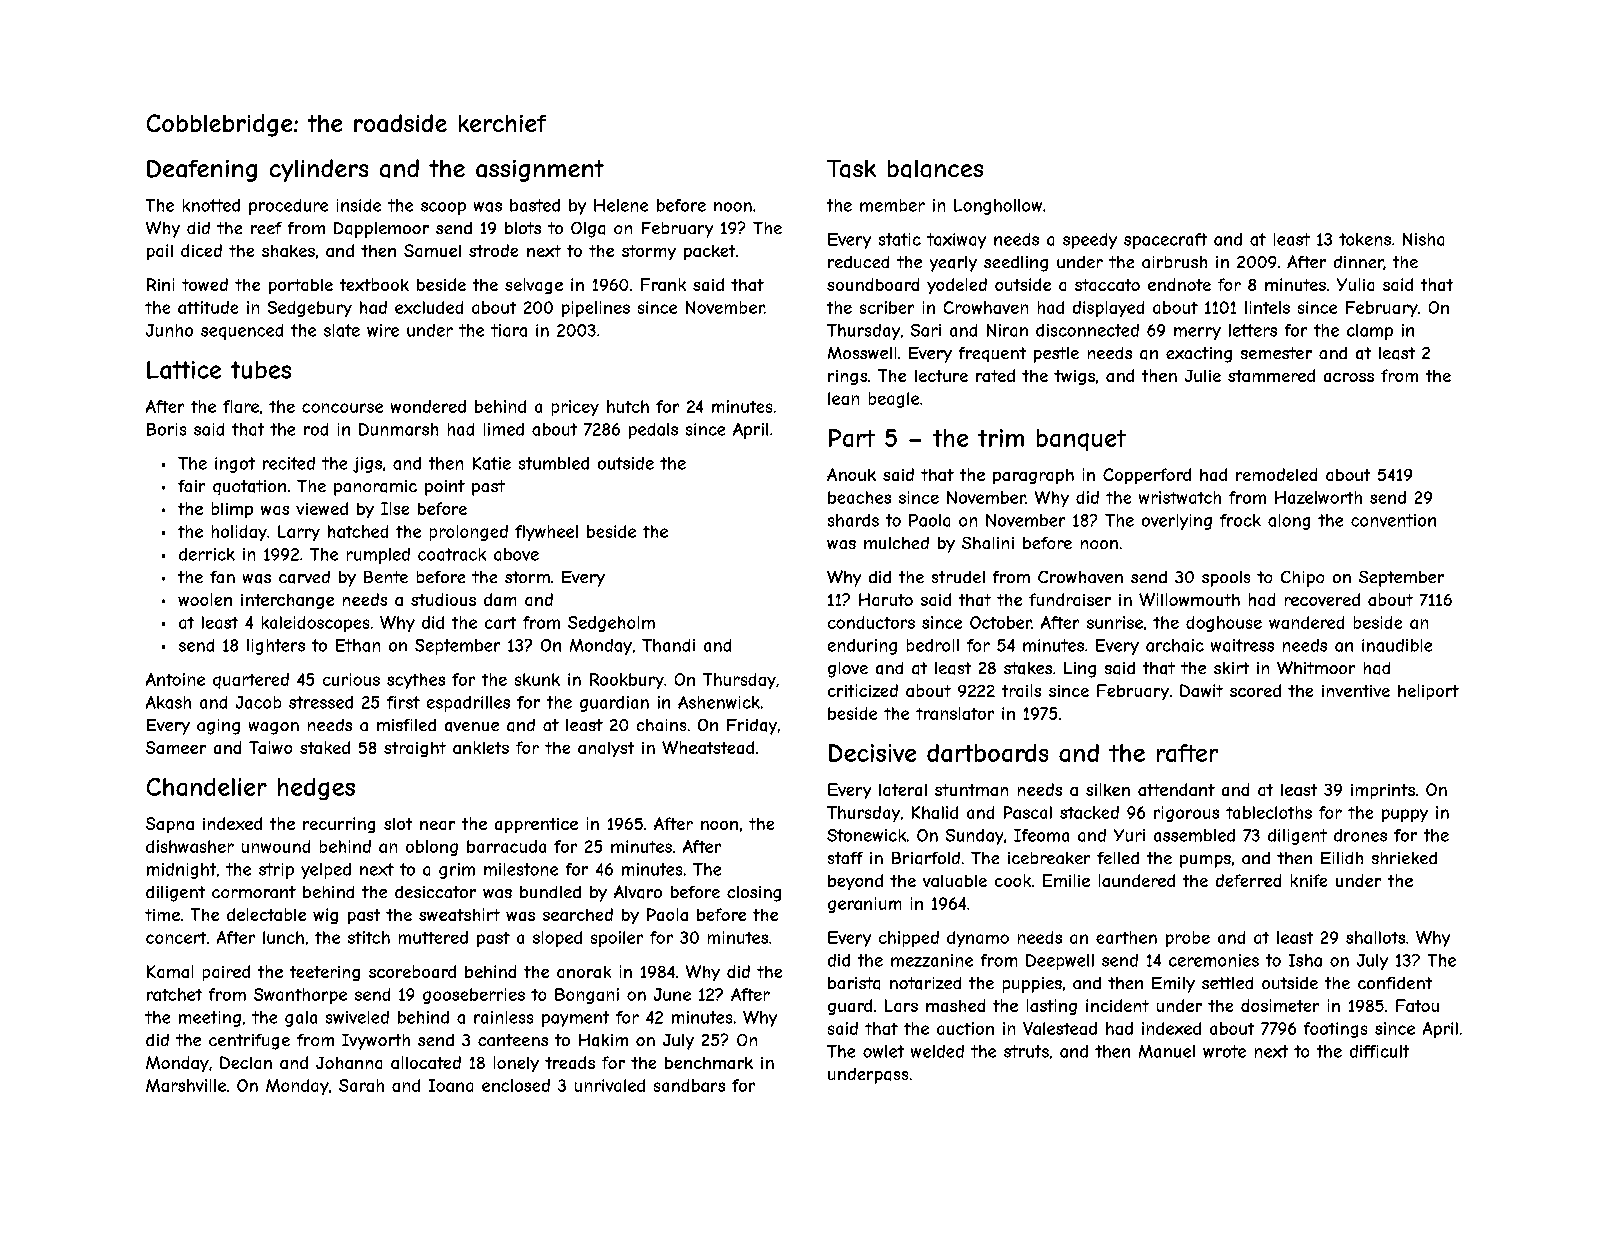 This screenshot has width=1610, height=1244. Describe the element at coordinates (974, 837) in the screenshot. I see `Sunday` at that location.
